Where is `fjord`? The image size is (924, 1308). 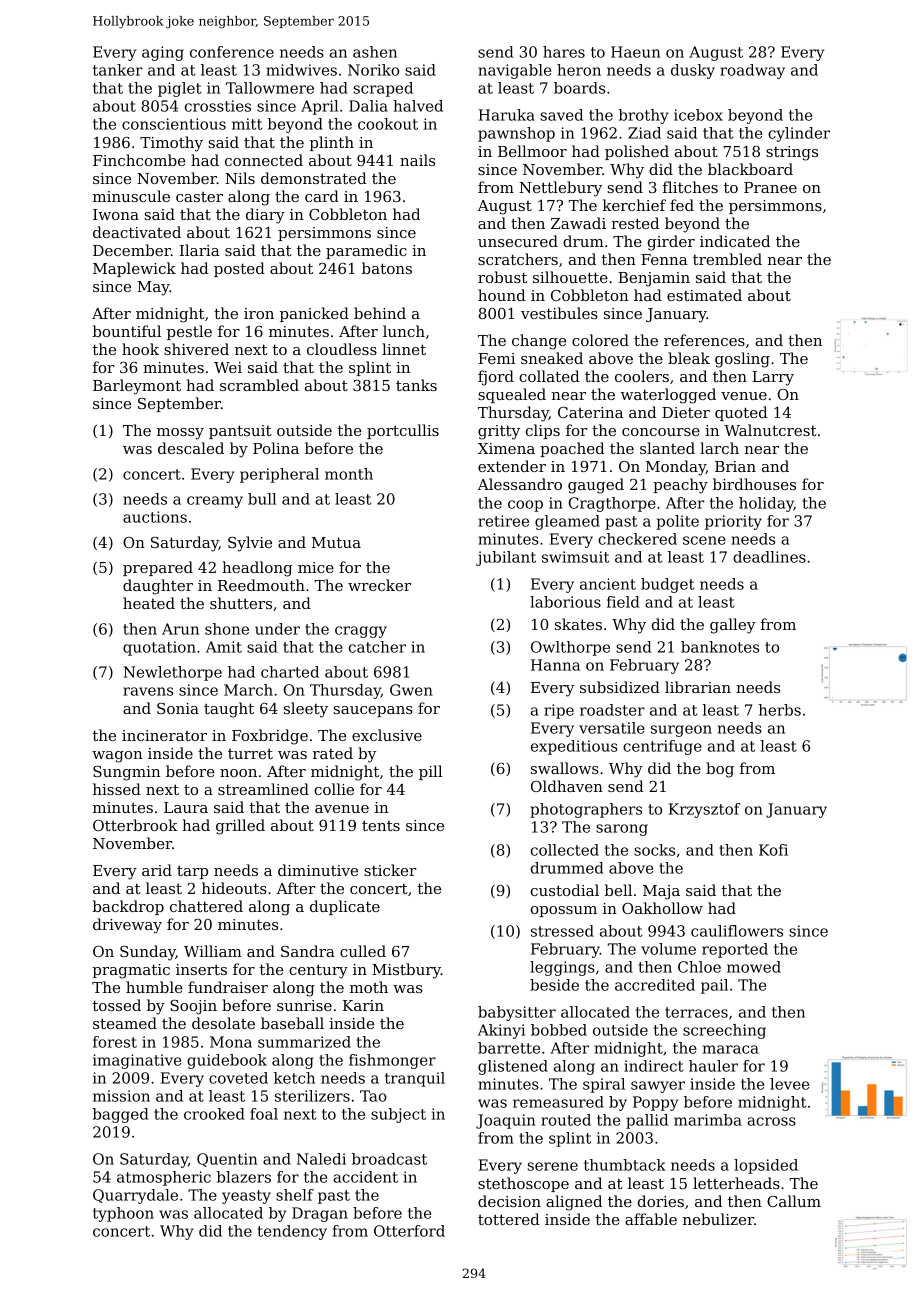
fjord is located at coordinates (496, 378).
